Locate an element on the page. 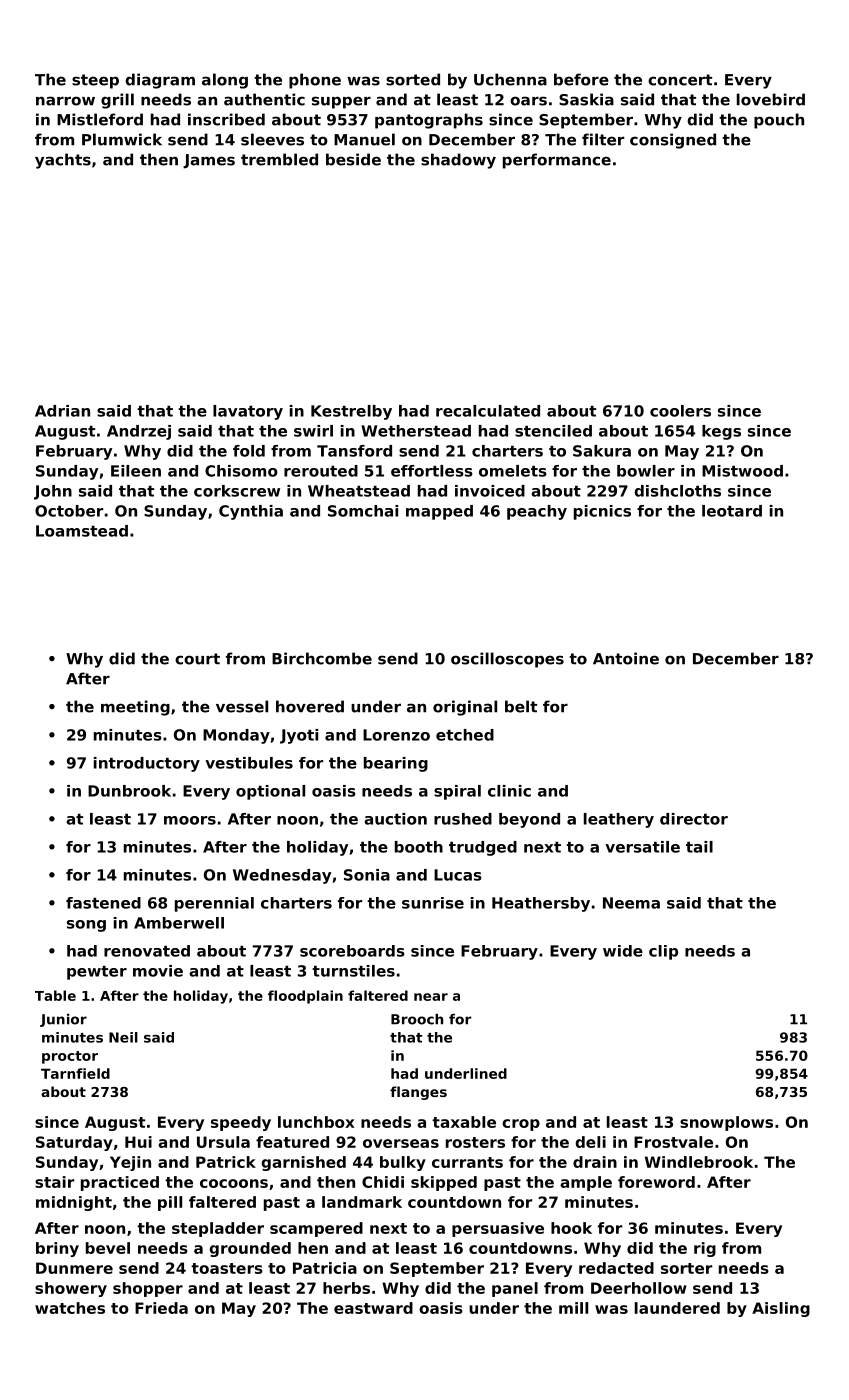 Image resolution: width=849 pixels, height=1400 pixels. eastward is located at coordinates (373, 1308).
